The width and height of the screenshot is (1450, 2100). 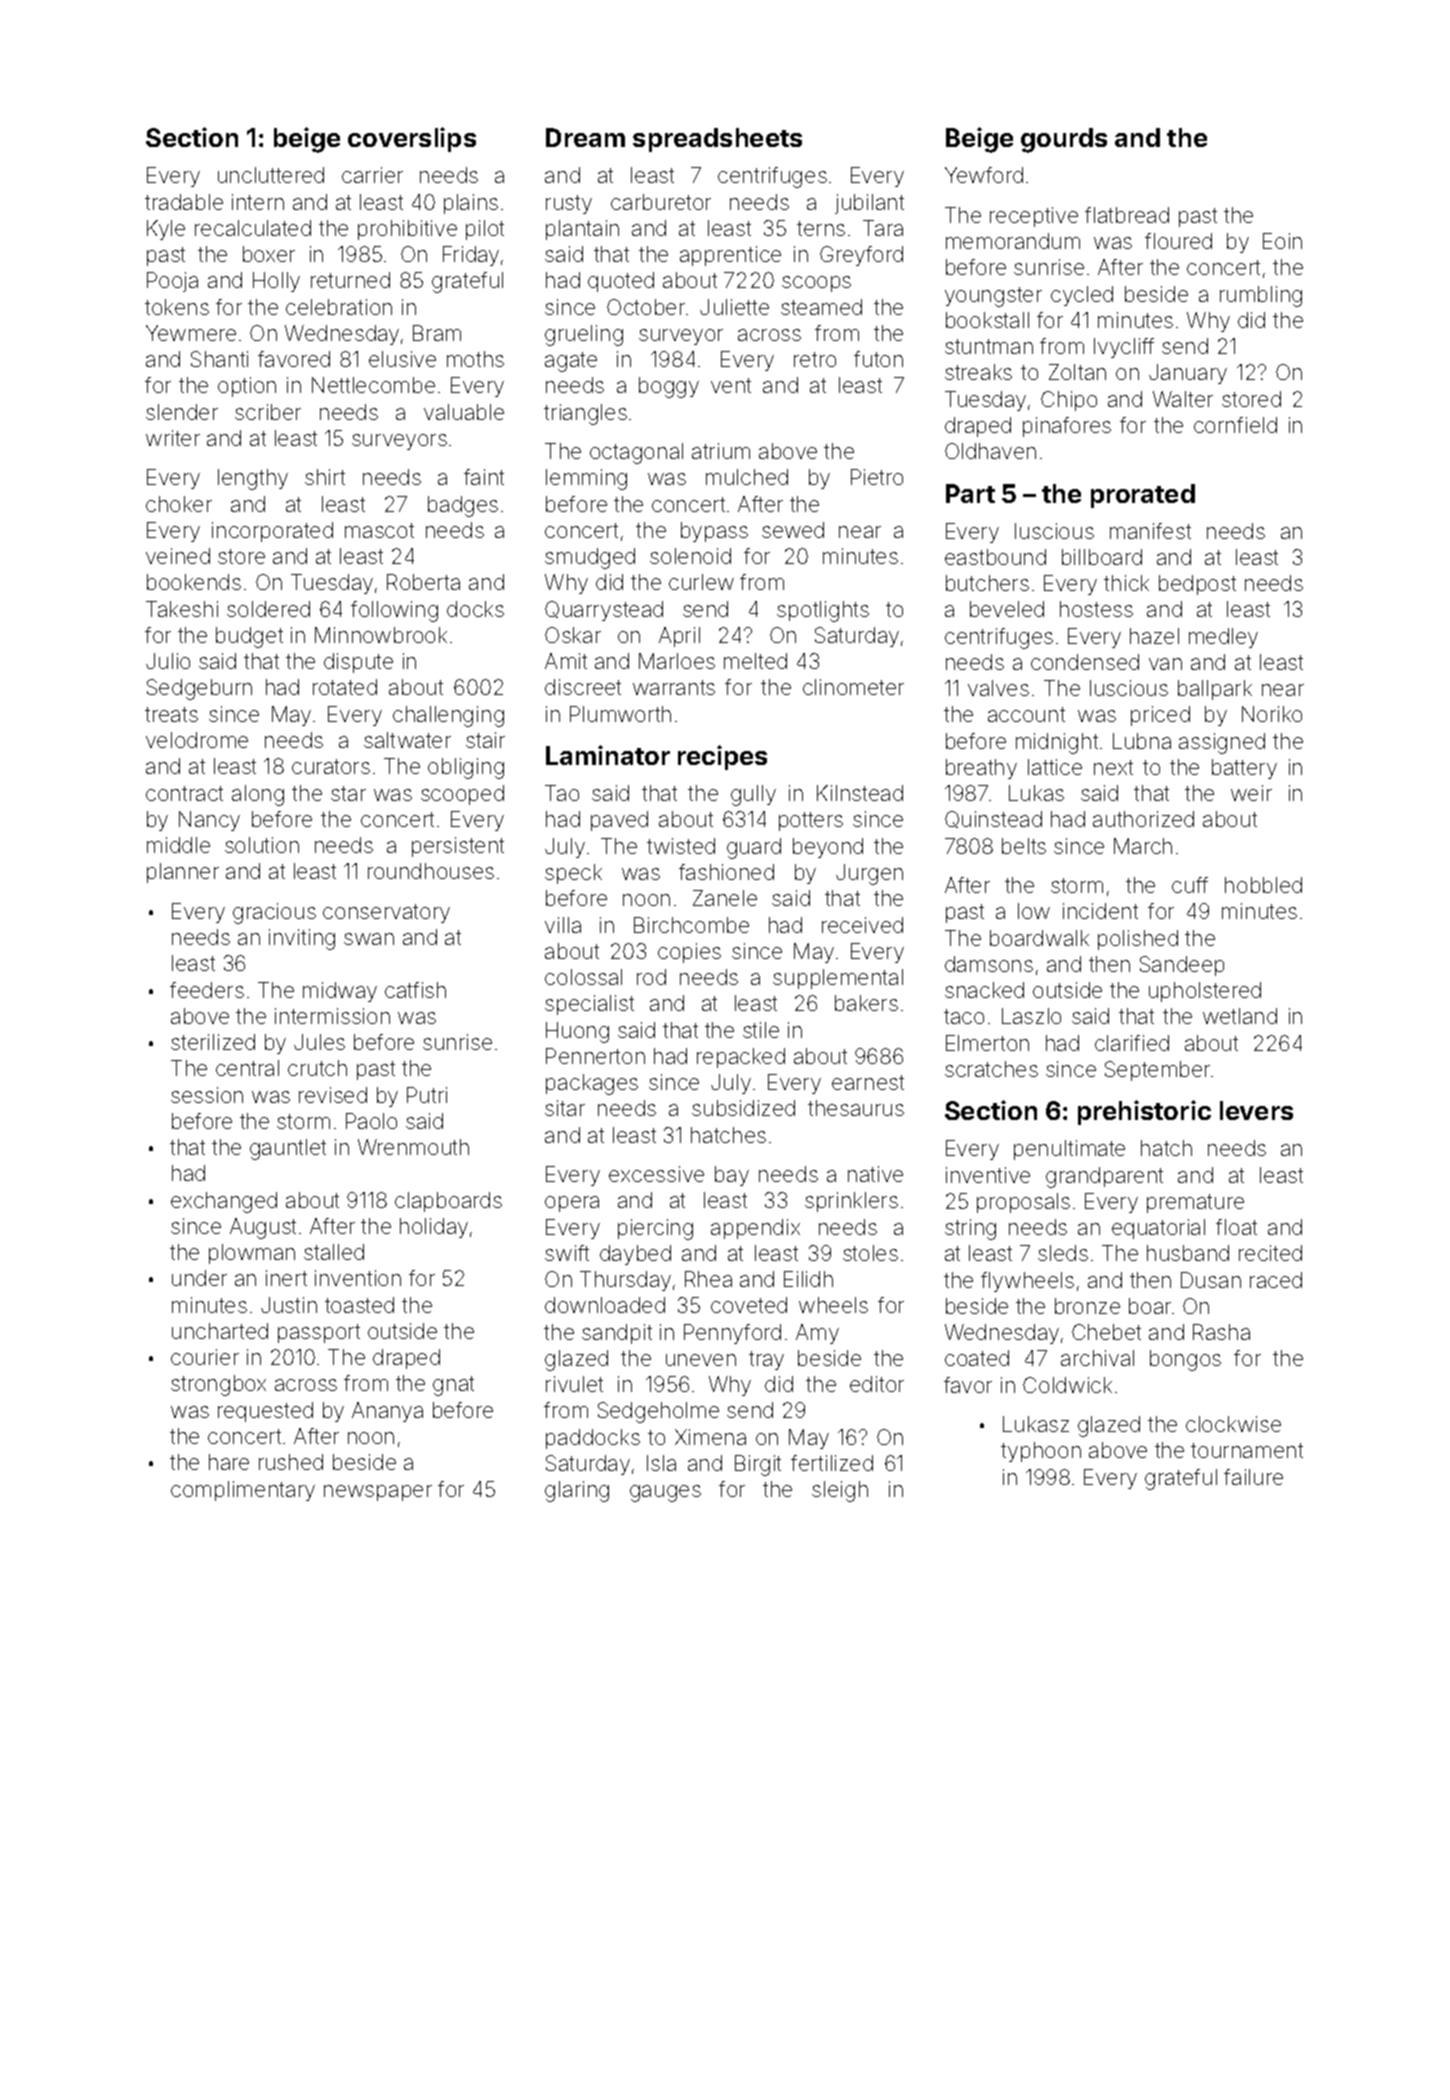 What do you see at coordinates (485, 740) in the screenshot?
I see `stair` at bounding box center [485, 740].
